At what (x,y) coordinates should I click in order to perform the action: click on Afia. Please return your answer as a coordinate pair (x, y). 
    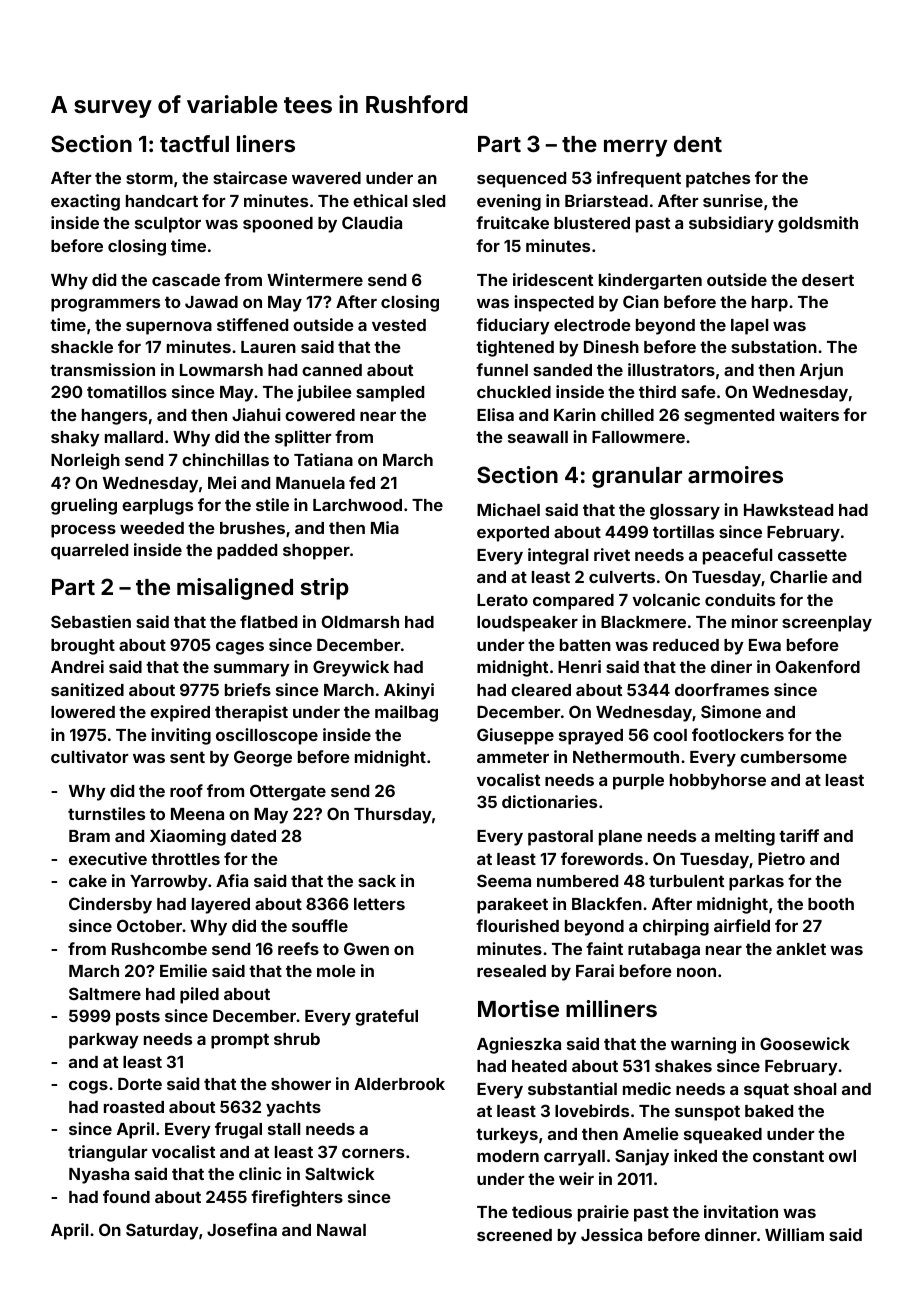
    Looking at the image, I should click on (232, 880).
